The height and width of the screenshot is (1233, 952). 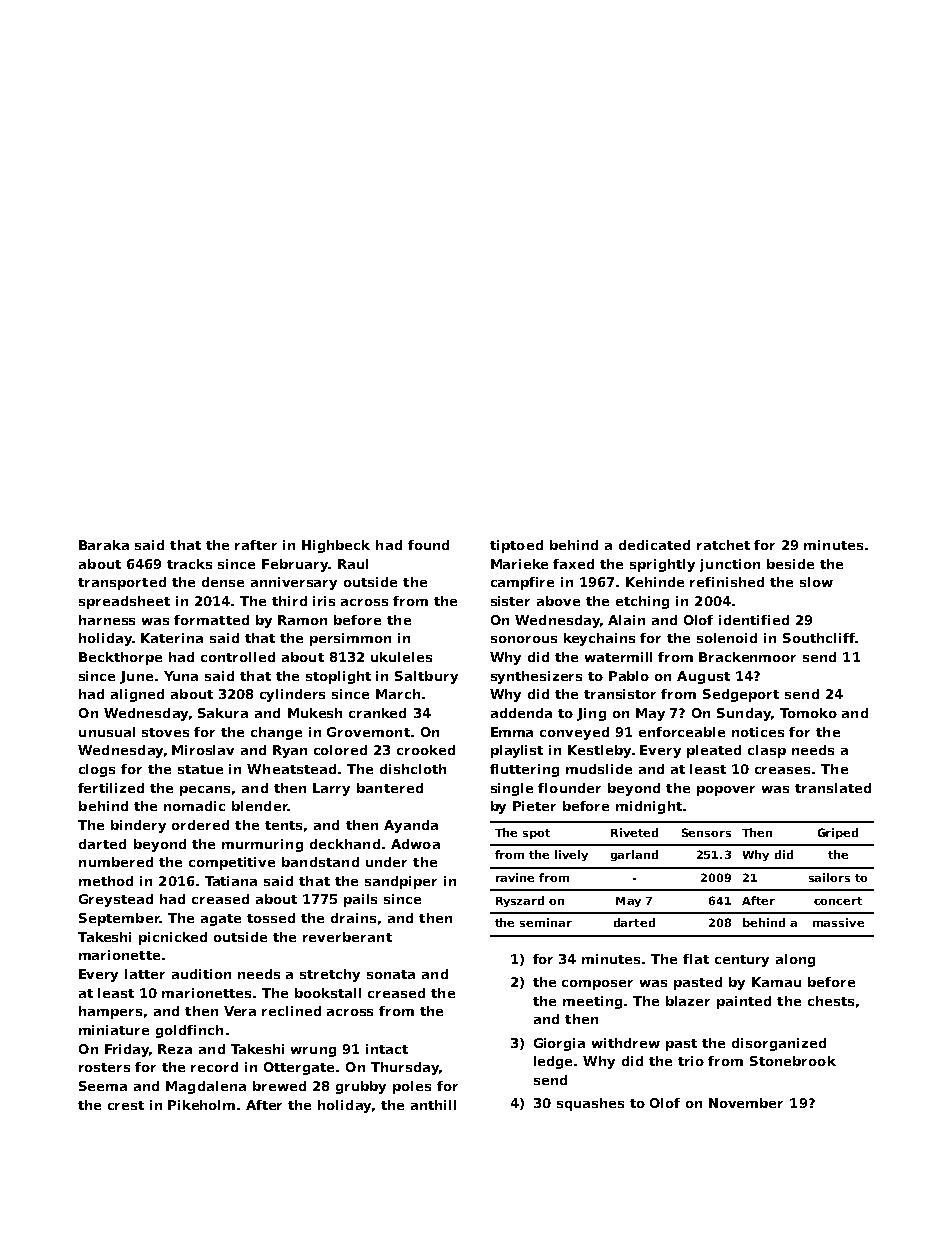 What do you see at coordinates (626, 1043) in the screenshot?
I see `withdrew` at bounding box center [626, 1043].
